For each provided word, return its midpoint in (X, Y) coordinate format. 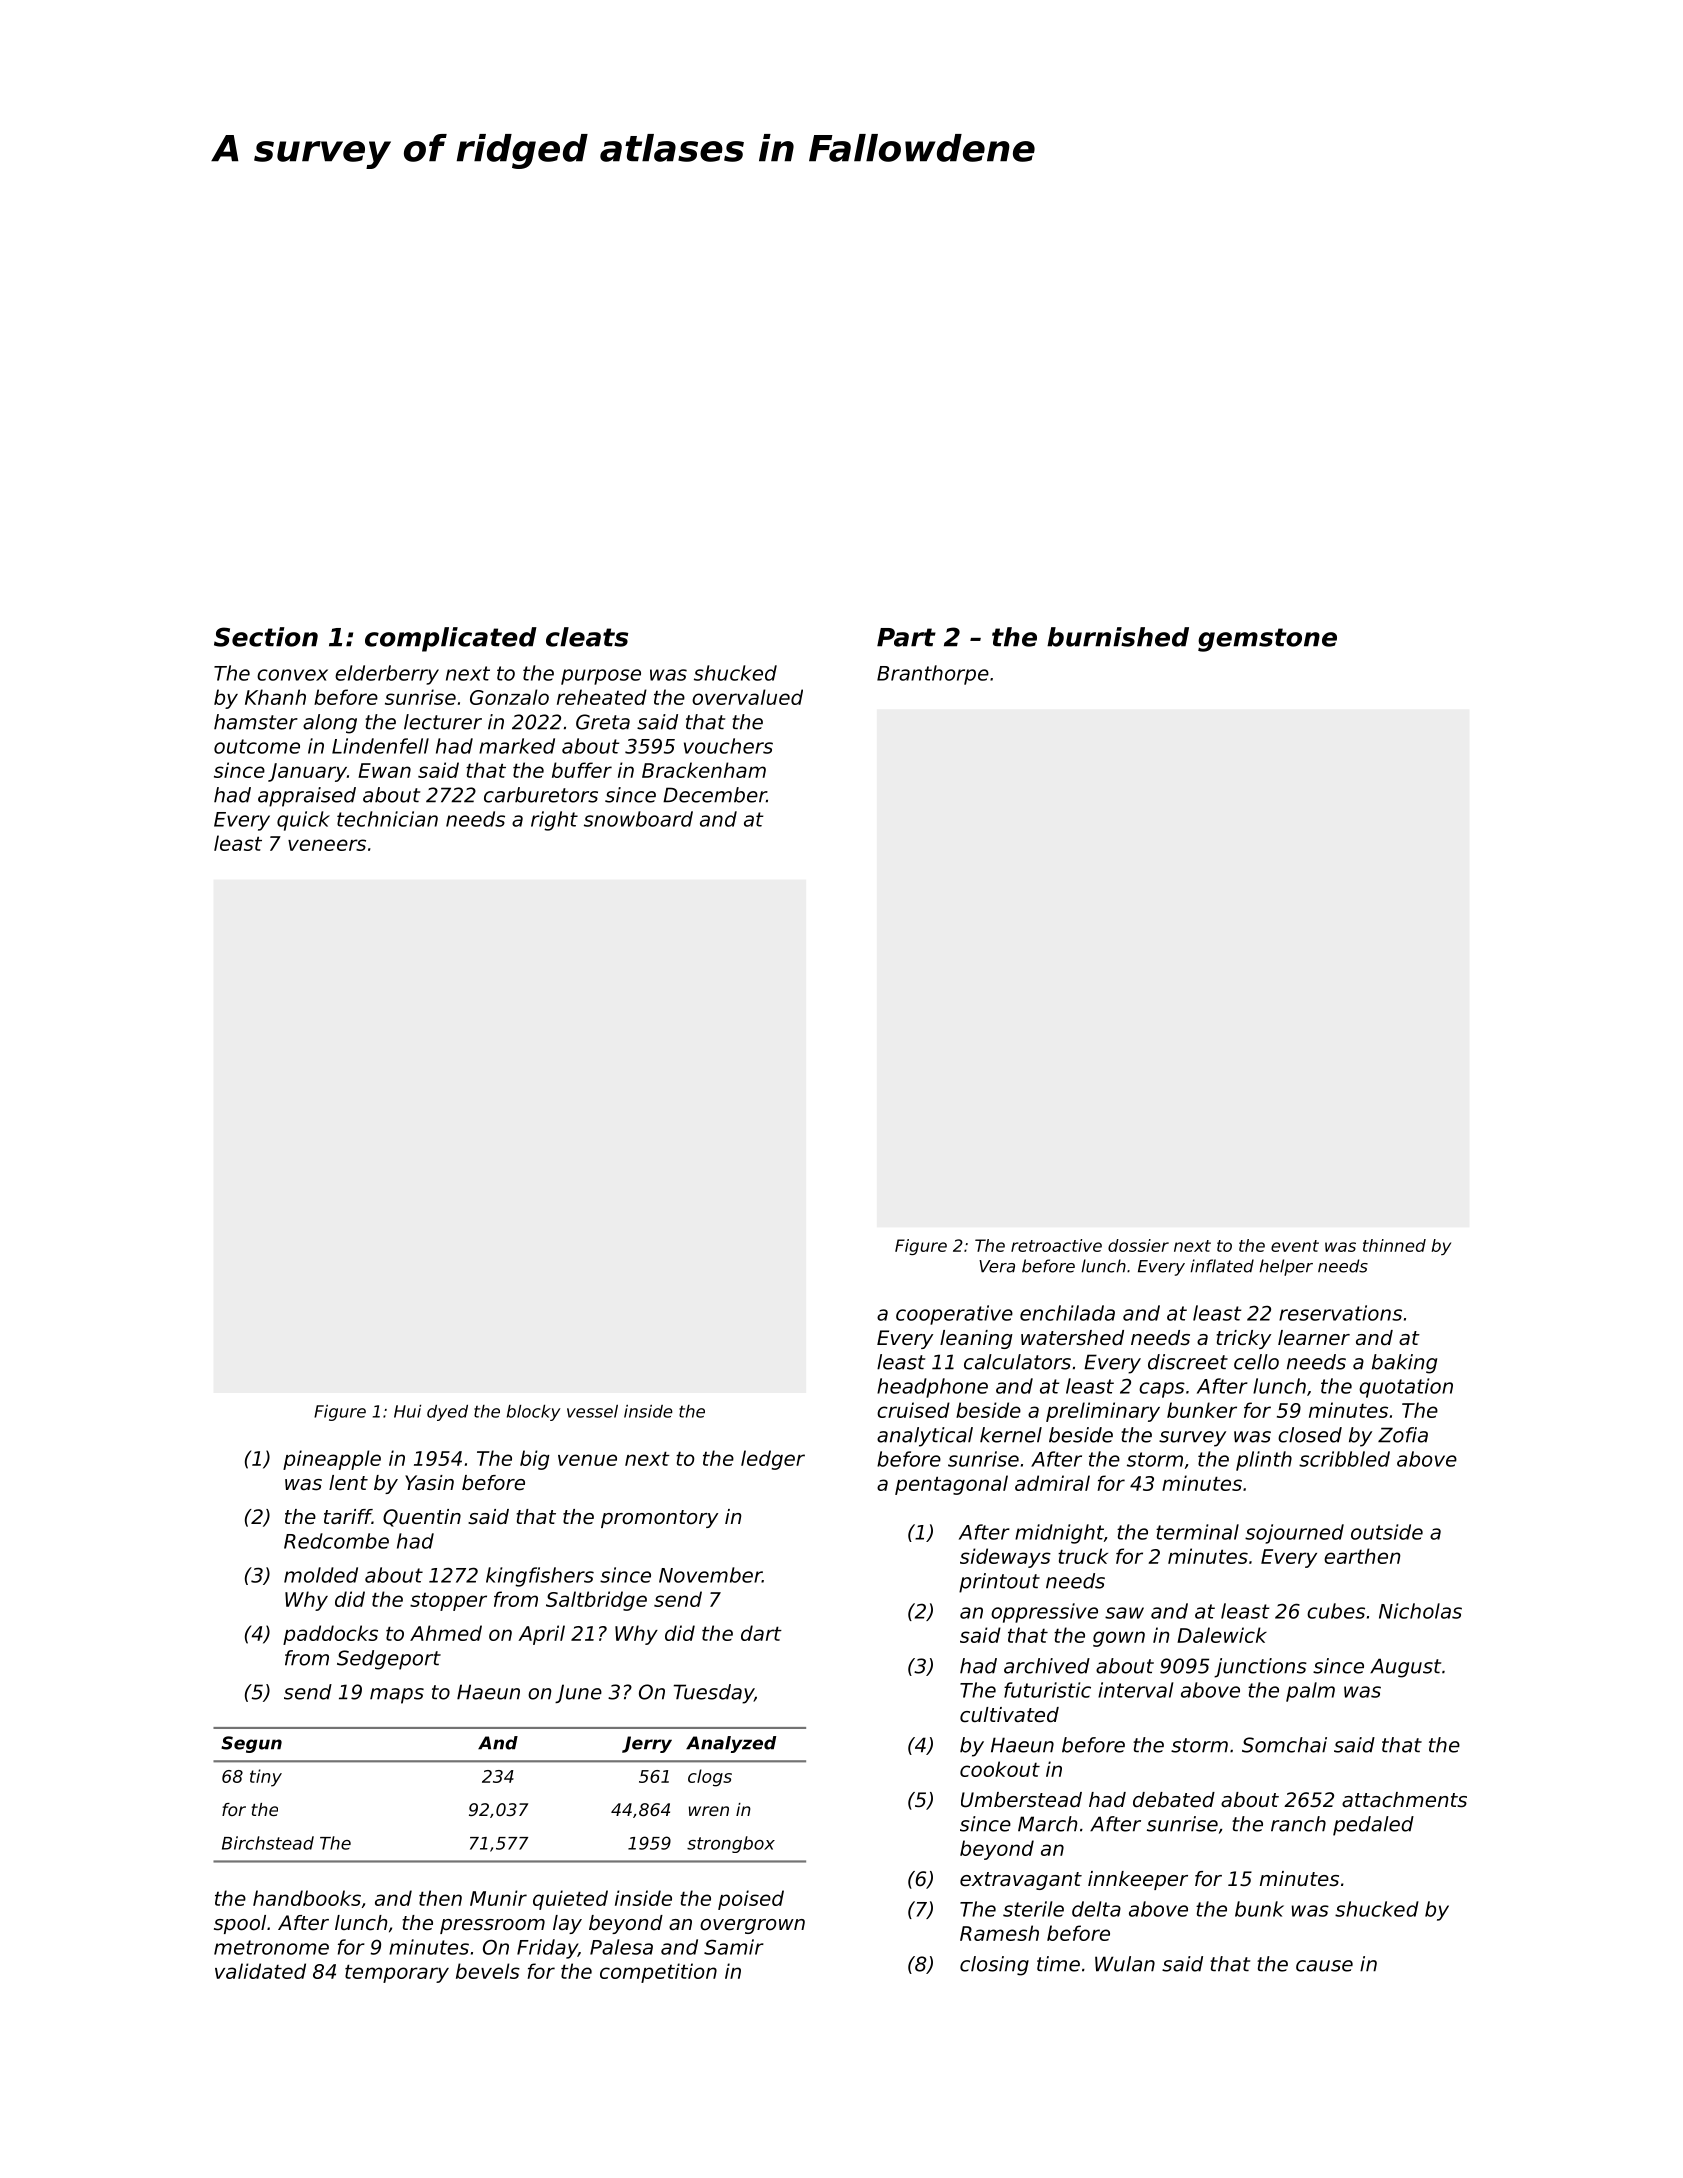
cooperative (954, 1315)
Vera (997, 1266)
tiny (266, 1778)
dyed (447, 1413)
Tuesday (714, 1694)
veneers (327, 845)
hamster (256, 722)
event (1295, 1246)
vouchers (728, 746)
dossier (1138, 1245)
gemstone (1267, 640)
